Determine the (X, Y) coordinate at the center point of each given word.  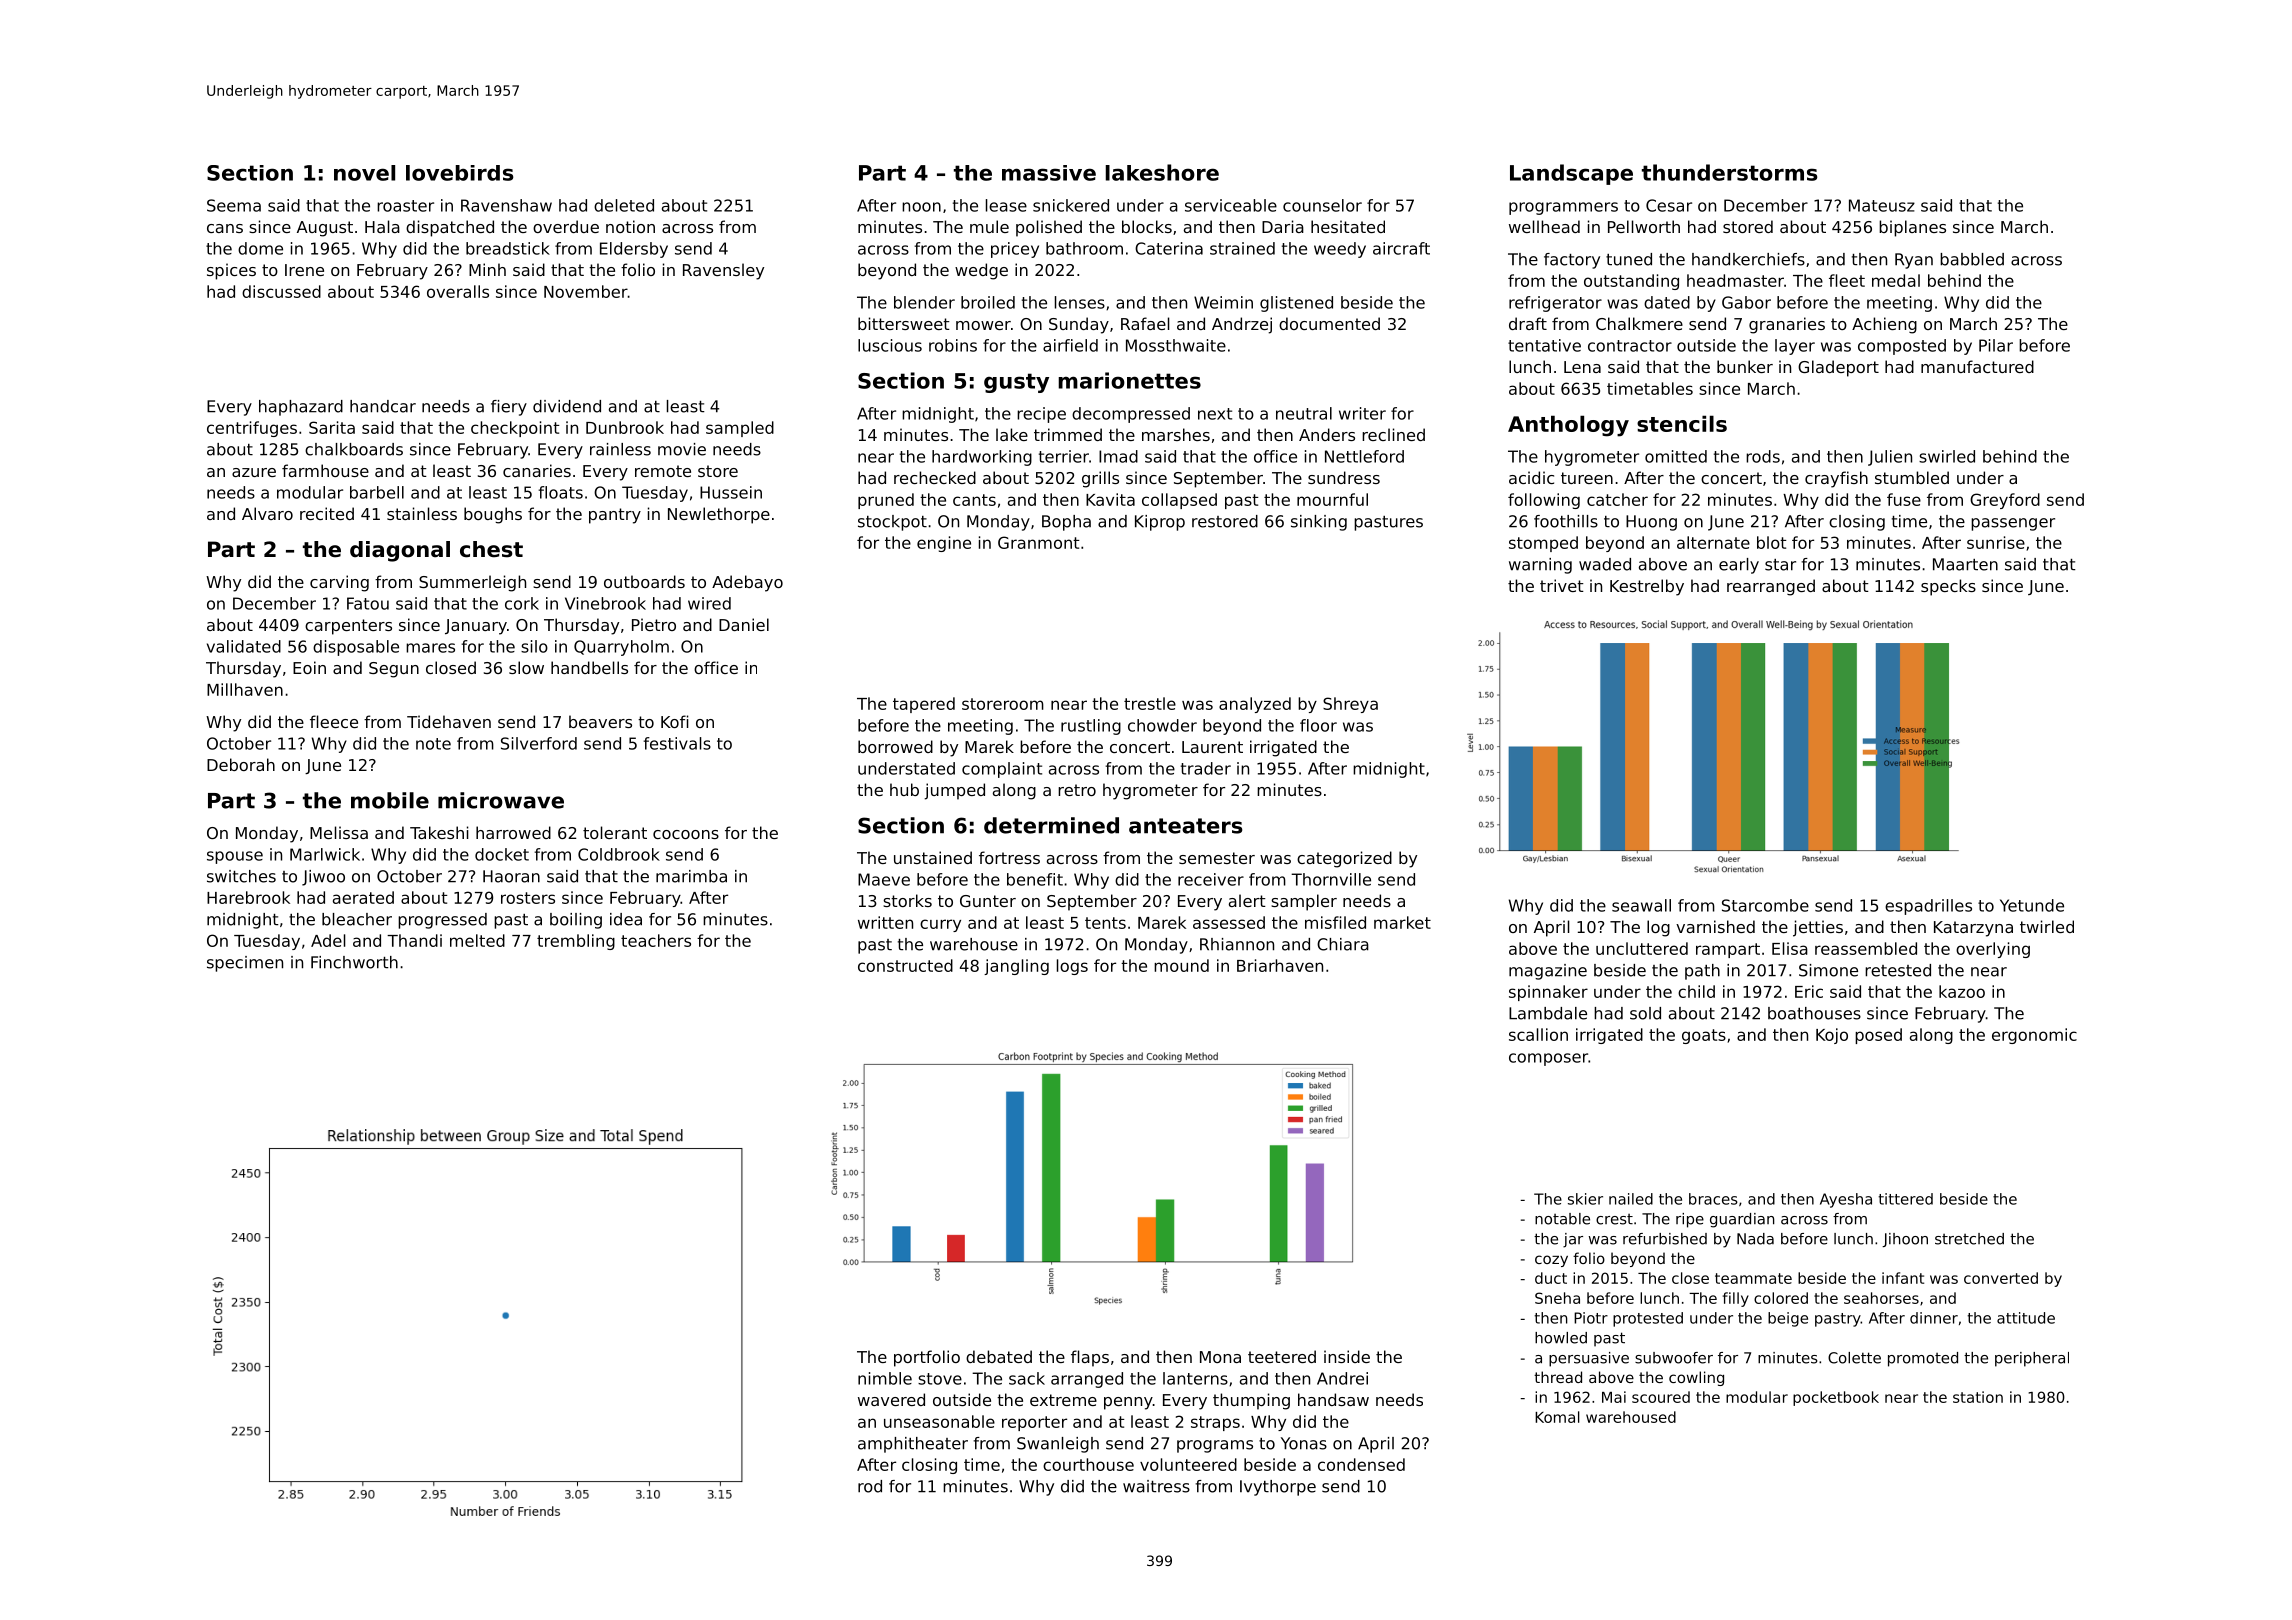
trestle (1150, 703)
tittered (1906, 1199)
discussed (281, 291)
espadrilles (1928, 907)
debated (999, 1356)
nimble (885, 1378)
